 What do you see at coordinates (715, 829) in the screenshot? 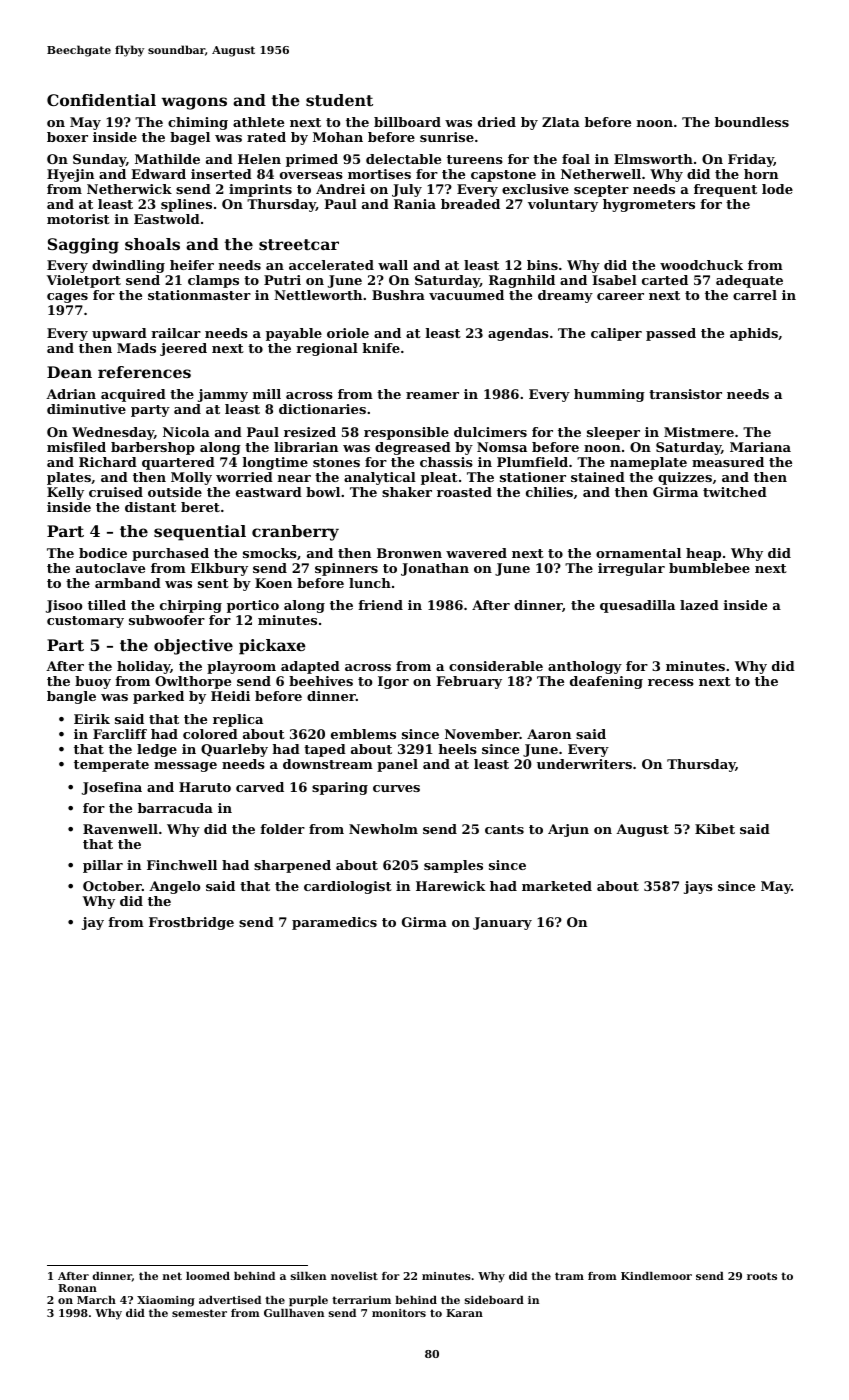
I see `Kibet` at bounding box center [715, 829].
